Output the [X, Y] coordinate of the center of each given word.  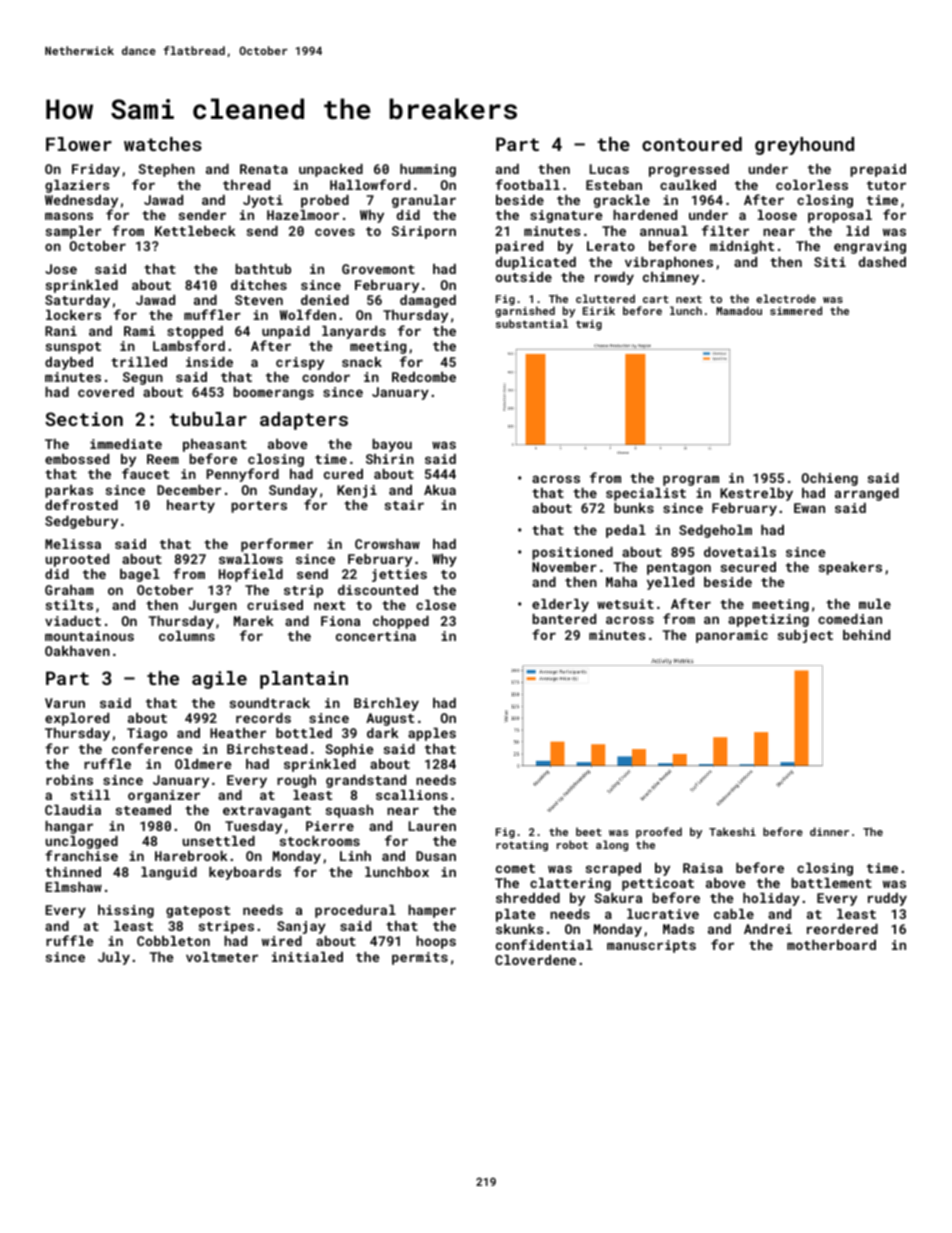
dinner [829, 831]
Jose [61, 269]
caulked [688, 185]
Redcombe [424, 377]
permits [420, 958]
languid [169, 873]
